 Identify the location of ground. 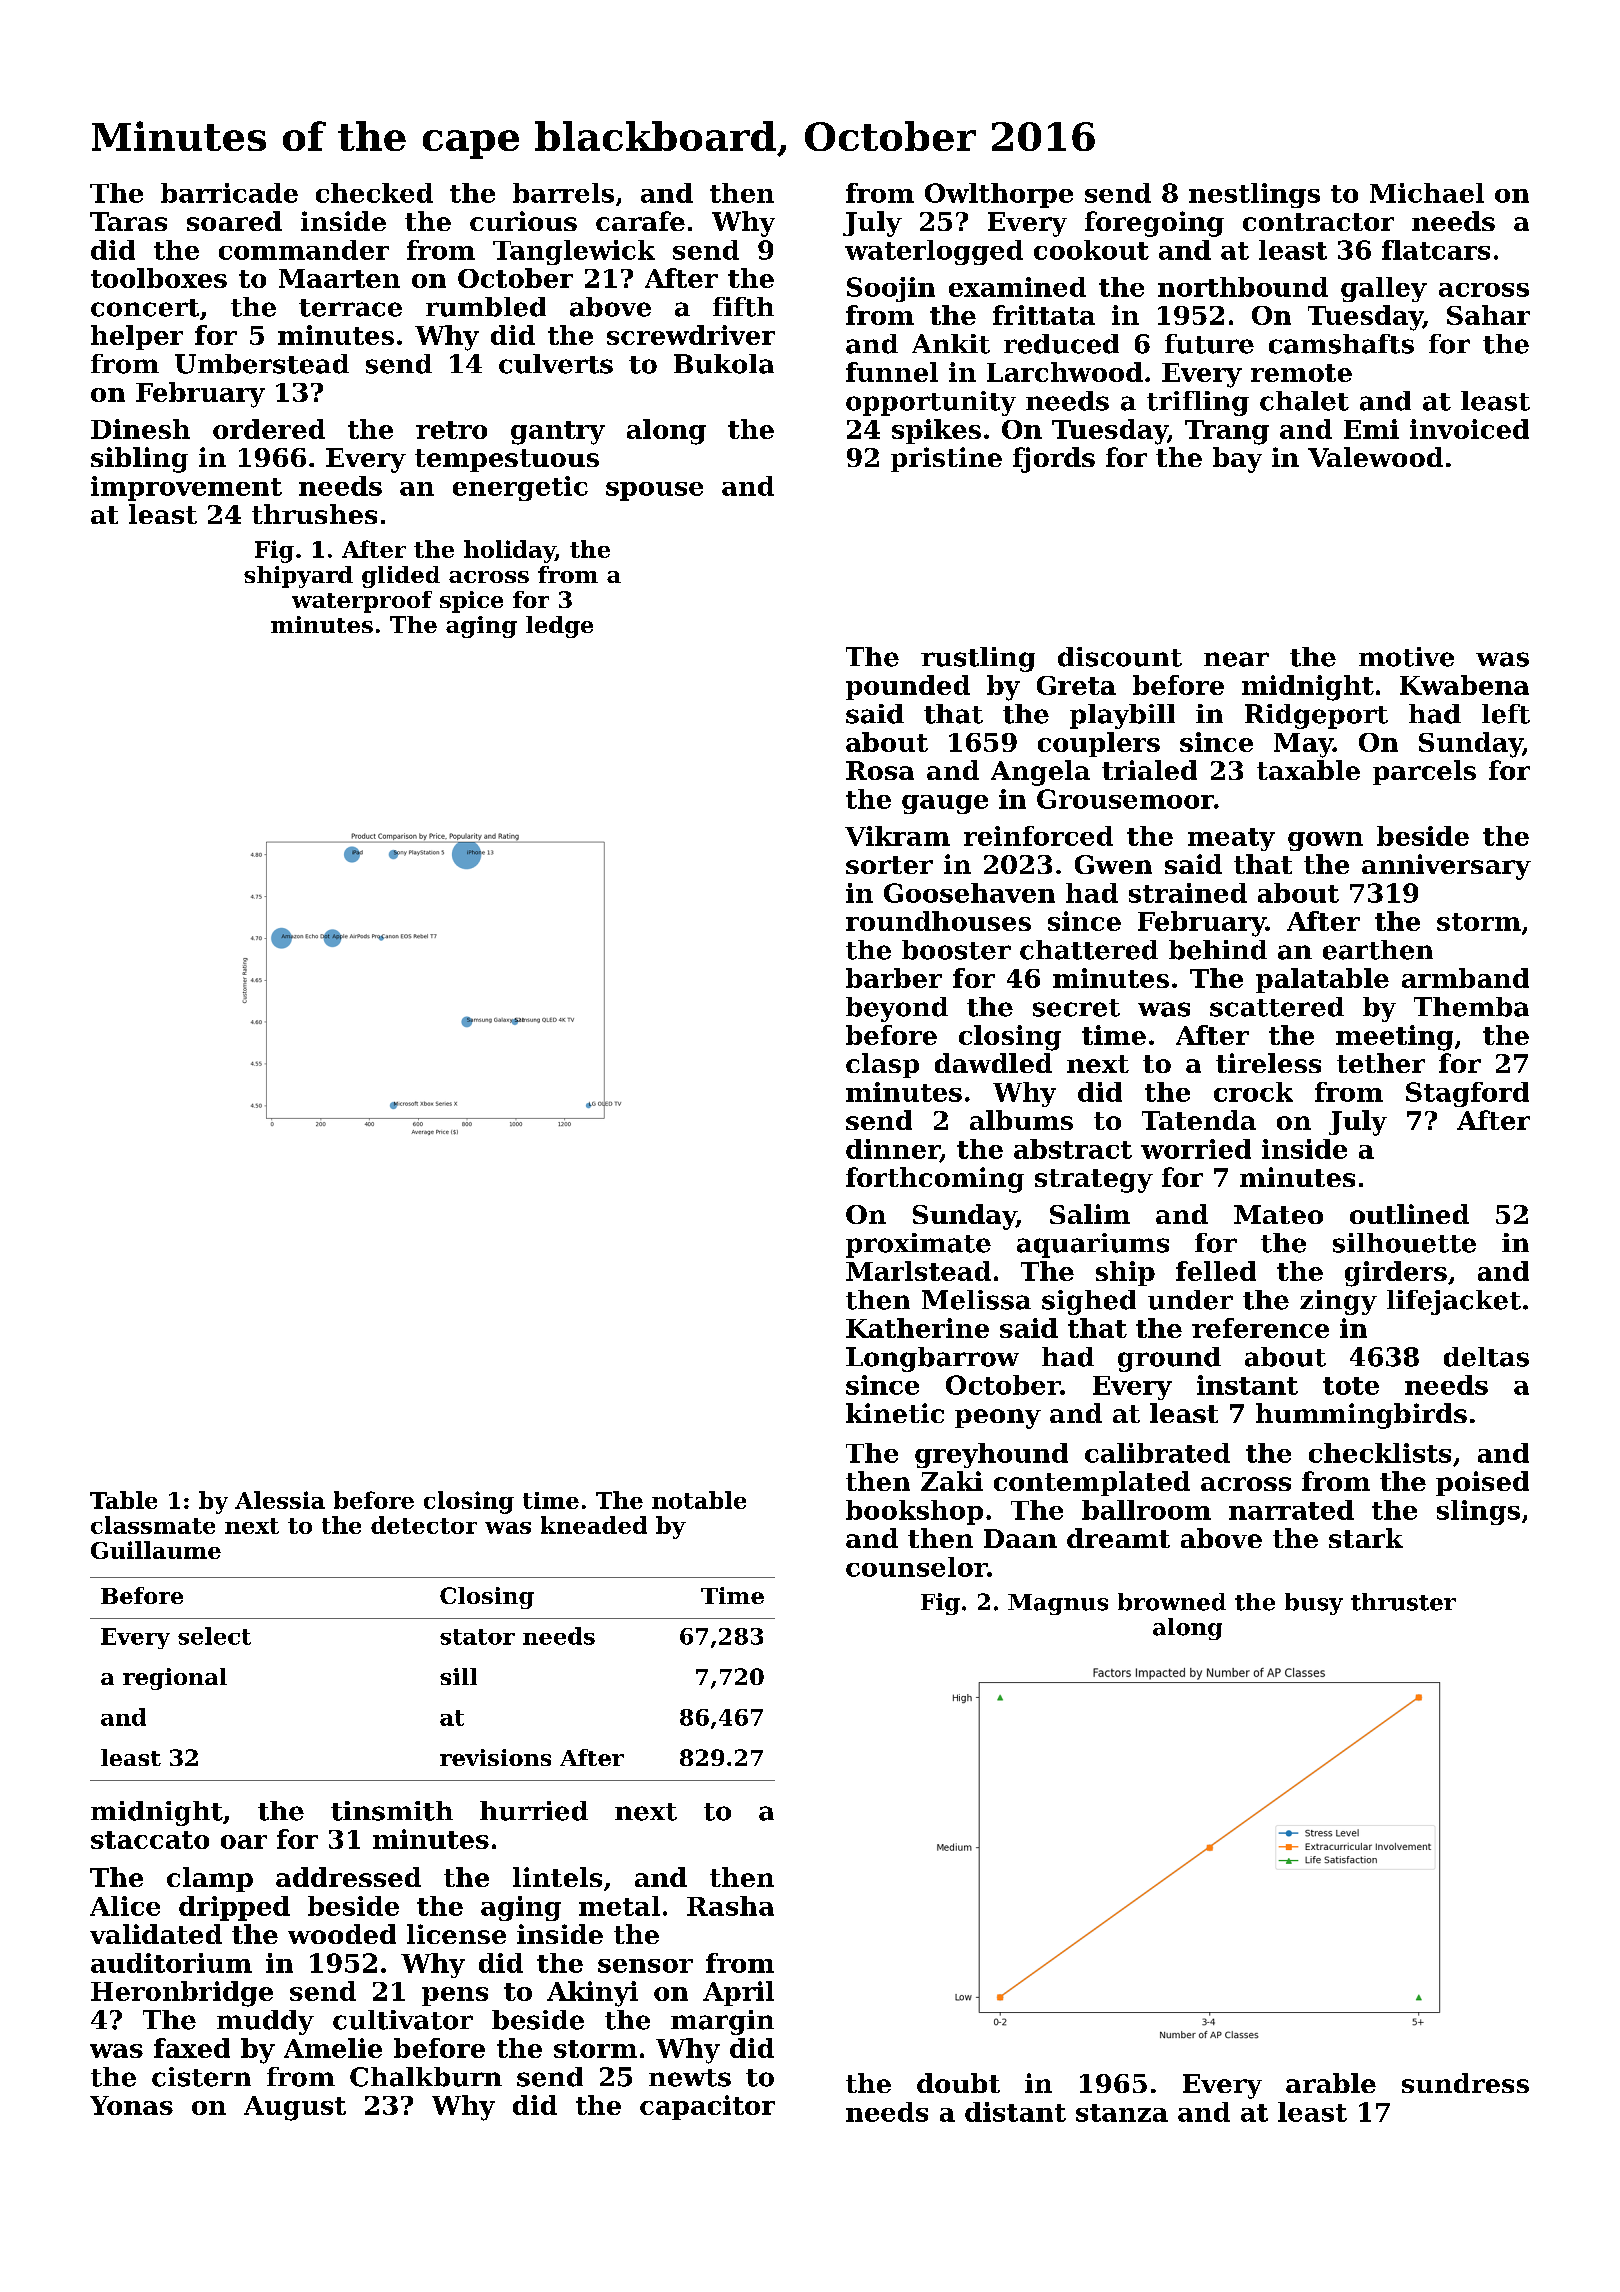
(1169, 1359).
